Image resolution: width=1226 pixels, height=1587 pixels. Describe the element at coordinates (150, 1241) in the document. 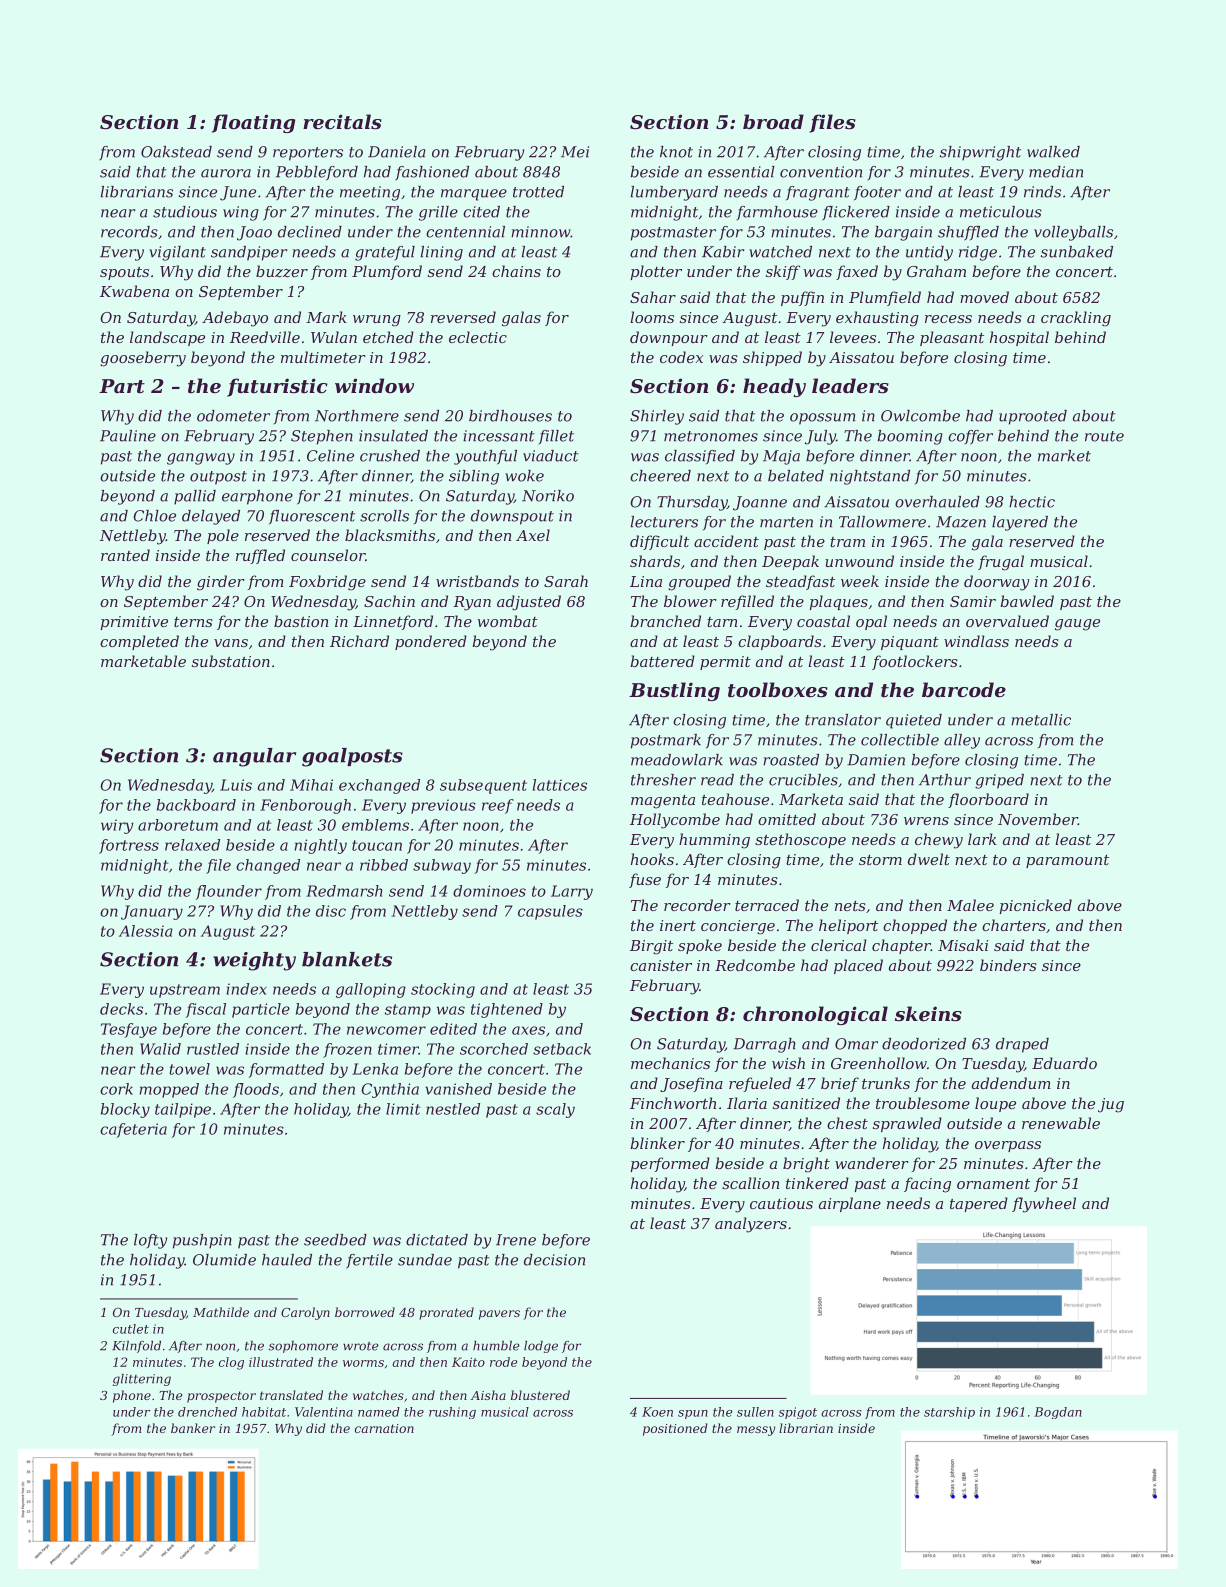

I see `lofty` at that location.
